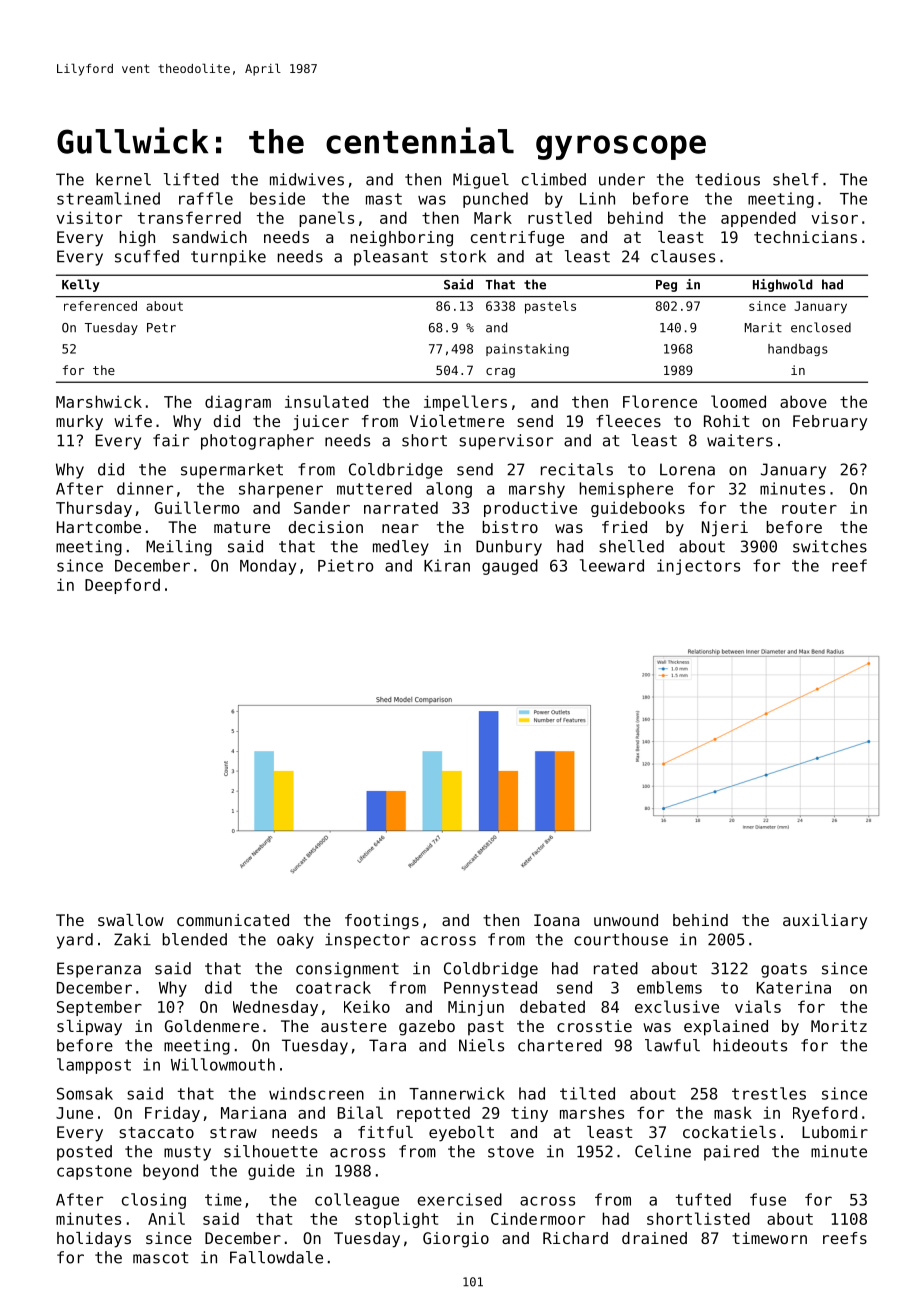 This image has width=924, height=1308. Describe the element at coordinates (794, 987) in the image. I see `Katerina` at that location.
